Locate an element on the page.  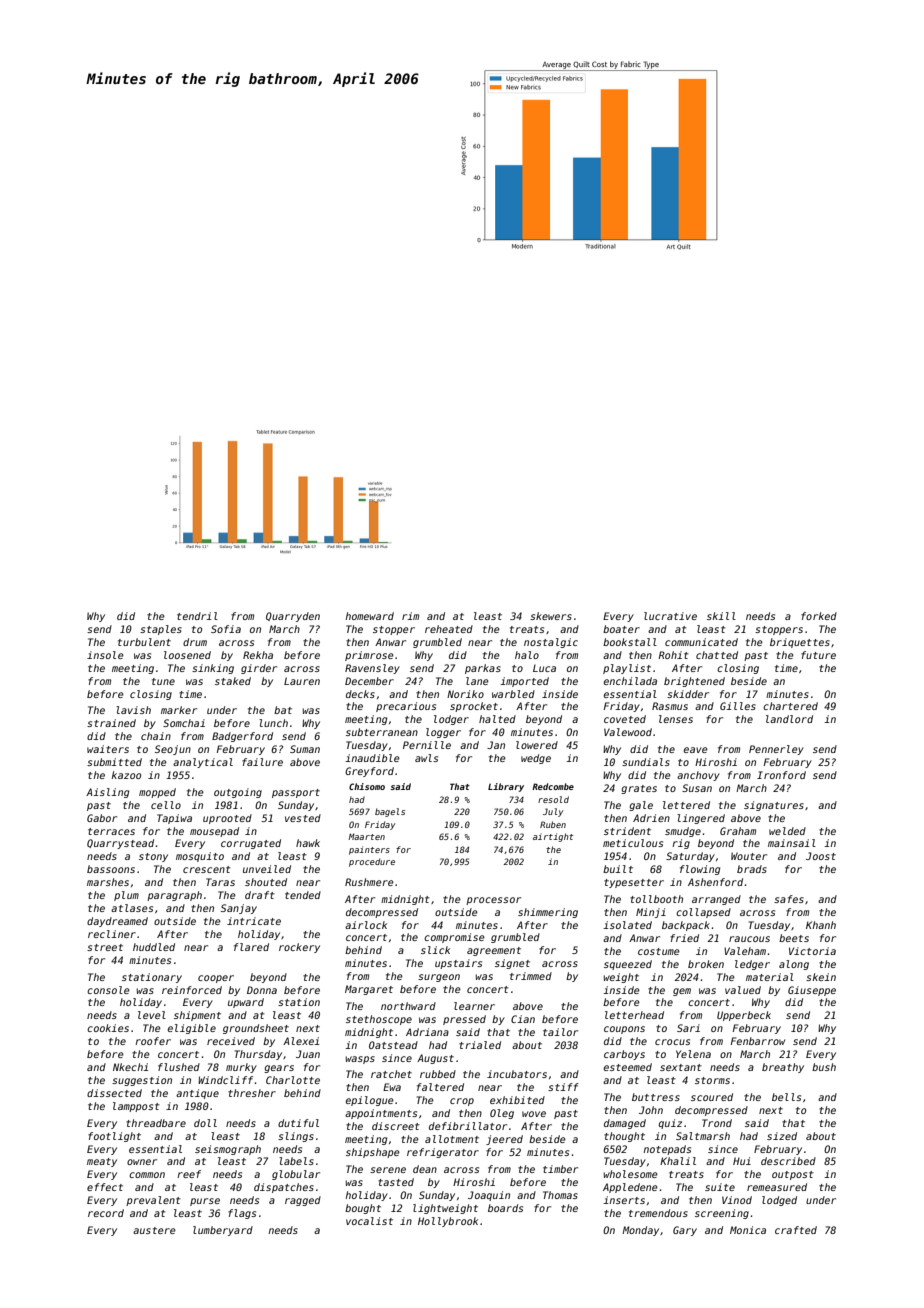
squeezed is located at coordinates (628, 965).
